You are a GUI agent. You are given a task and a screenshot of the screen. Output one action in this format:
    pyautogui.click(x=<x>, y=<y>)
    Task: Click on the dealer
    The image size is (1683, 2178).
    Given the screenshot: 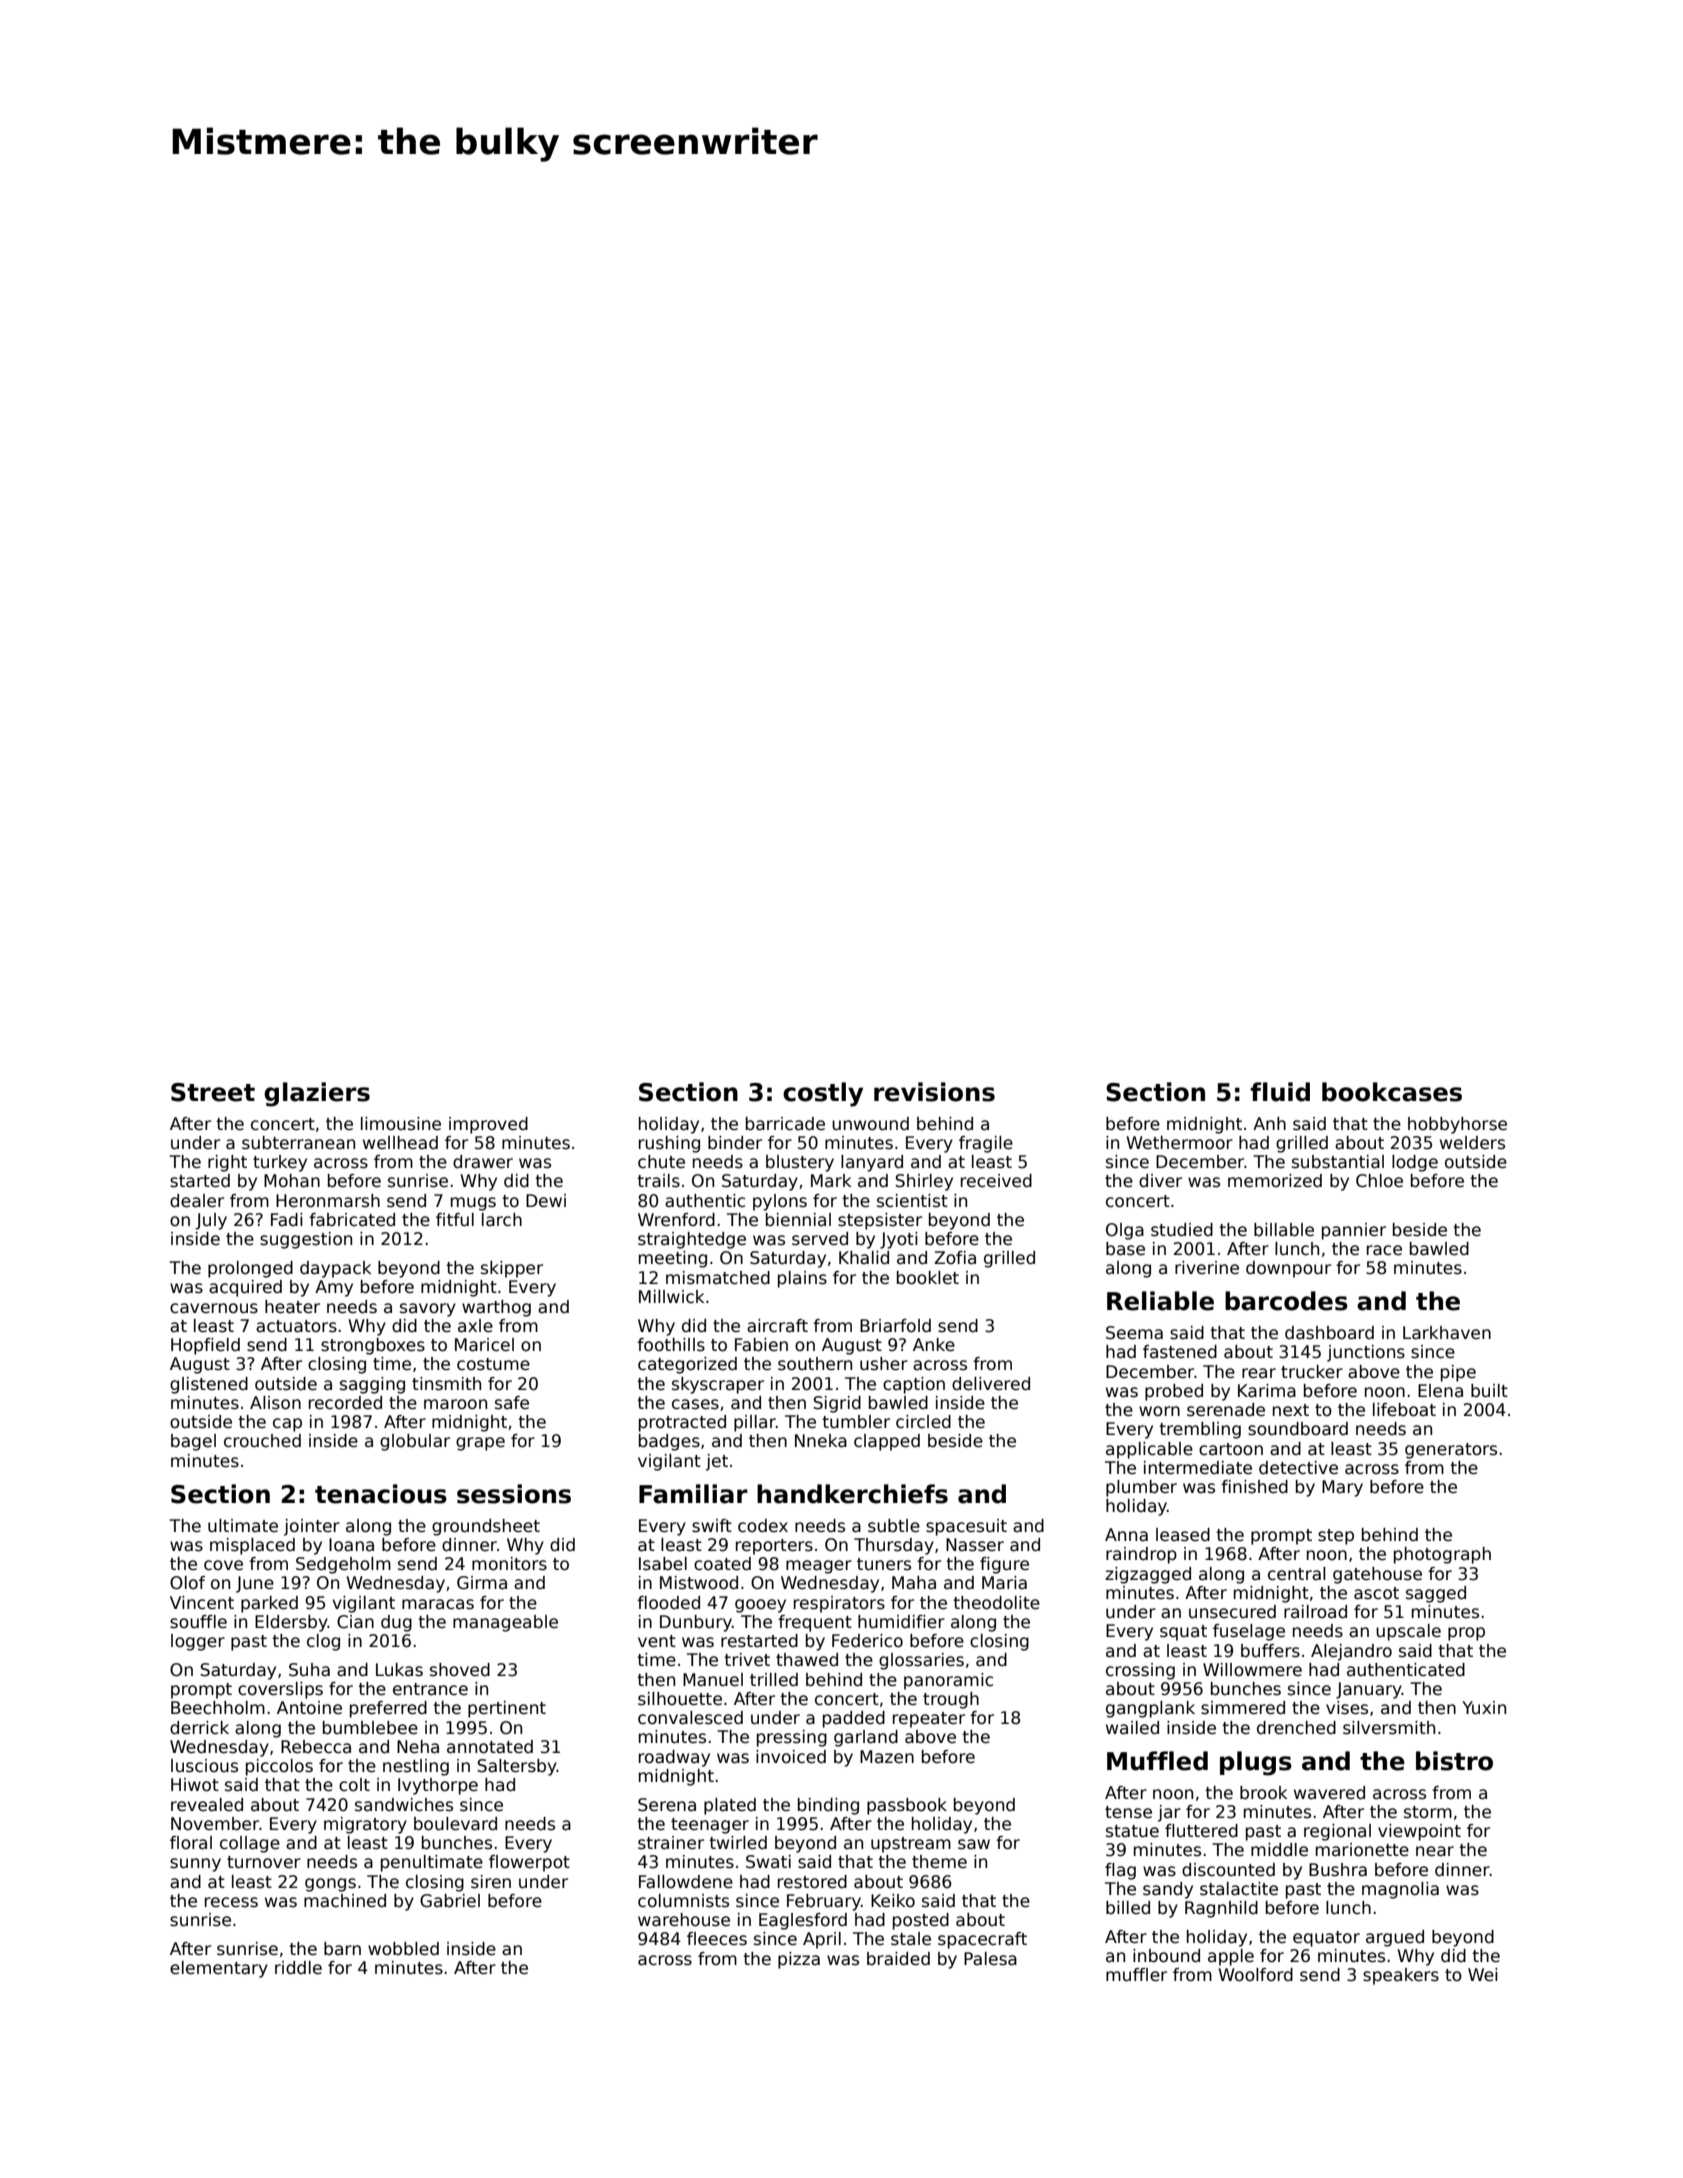 What is the action you would take?
    pyautogui.click(x=197, y=1201)
